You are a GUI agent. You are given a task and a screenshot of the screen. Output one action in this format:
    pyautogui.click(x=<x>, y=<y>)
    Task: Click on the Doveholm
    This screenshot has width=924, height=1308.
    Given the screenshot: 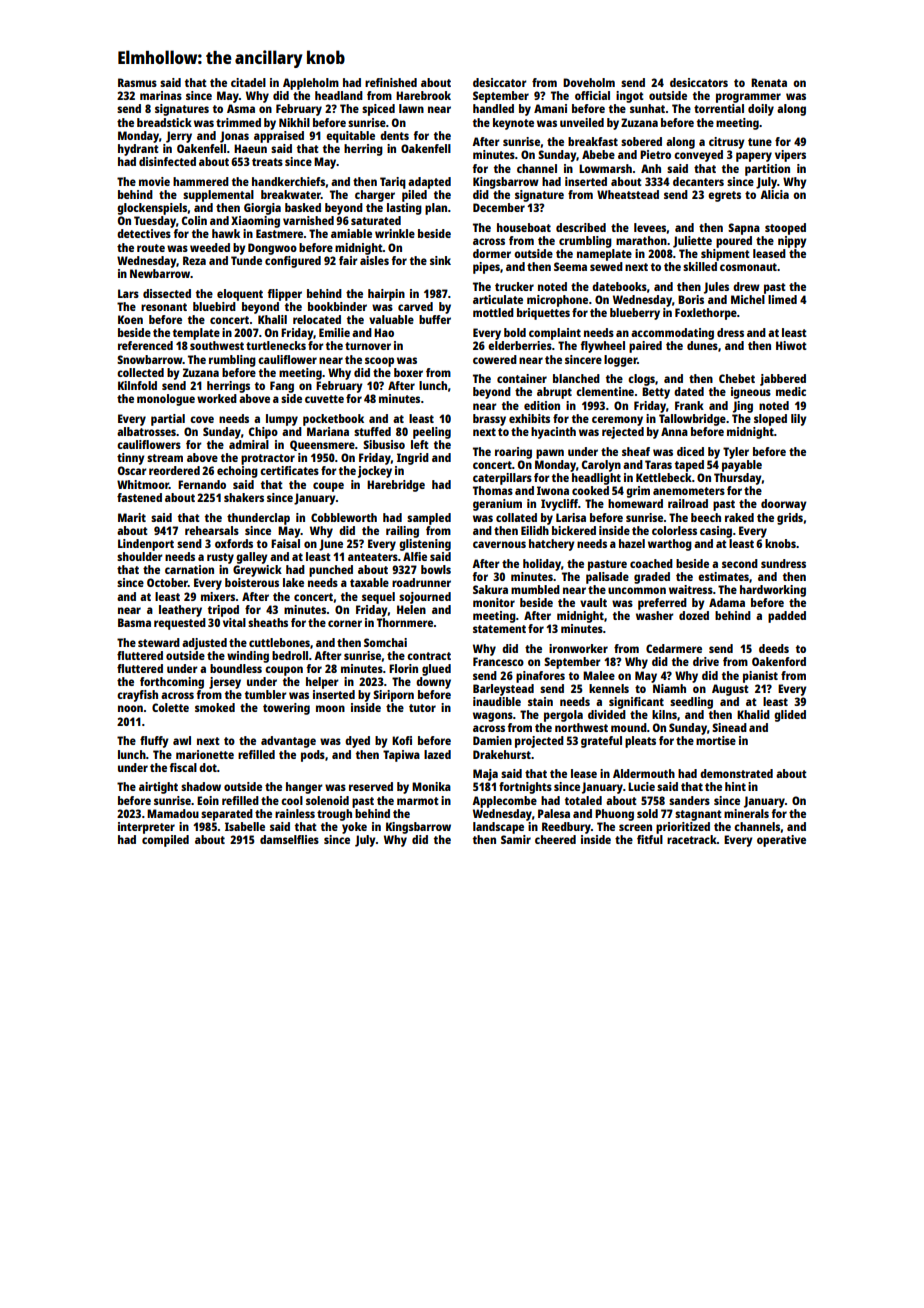 What is the action you would take?
    pyautogui.click(x=589, y=82)
